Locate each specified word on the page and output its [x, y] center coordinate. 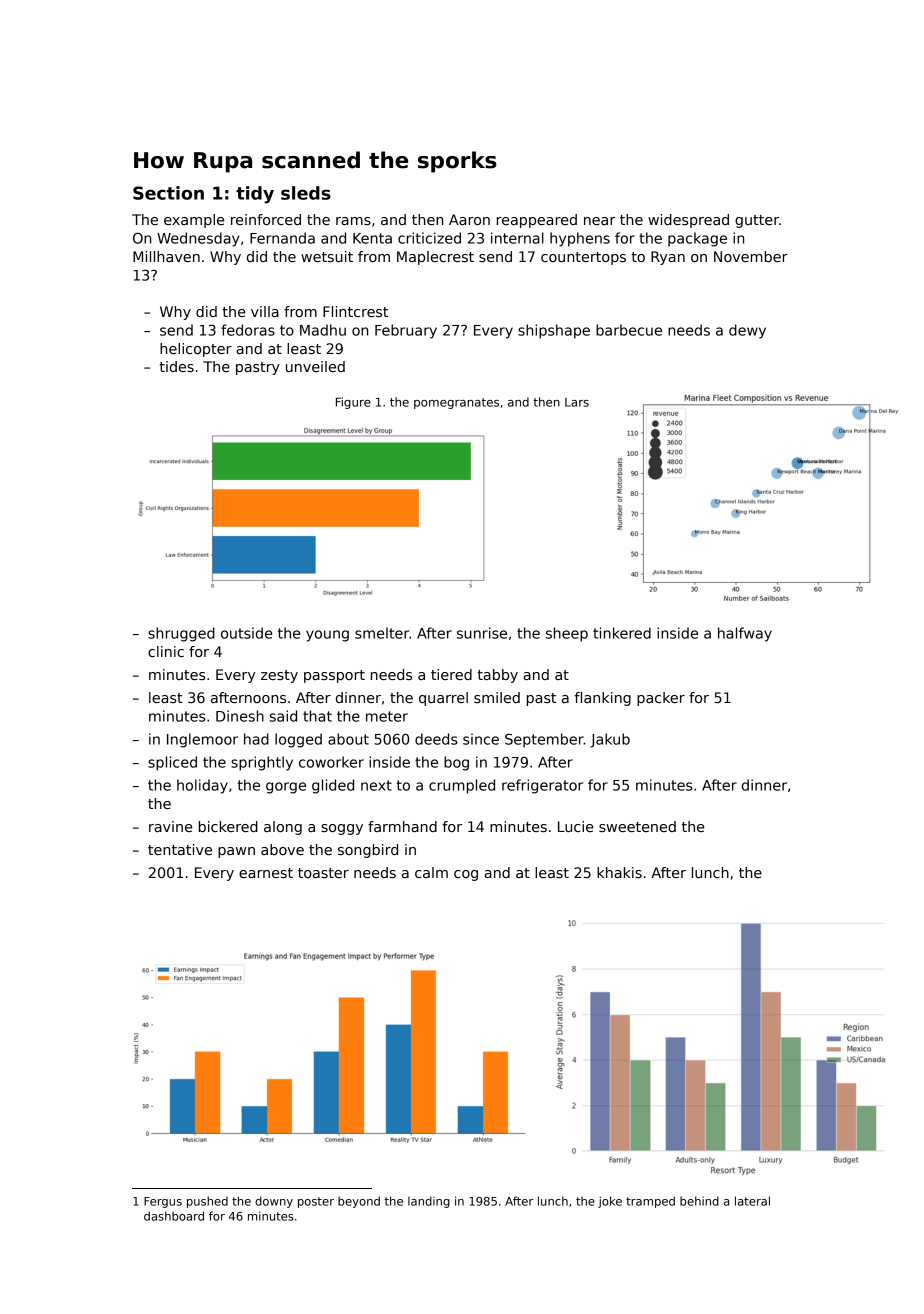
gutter [757, 221]
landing [429, 1202]
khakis [619, 872]
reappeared [537, 221]
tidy [255, 195]
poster [316, 1202]
